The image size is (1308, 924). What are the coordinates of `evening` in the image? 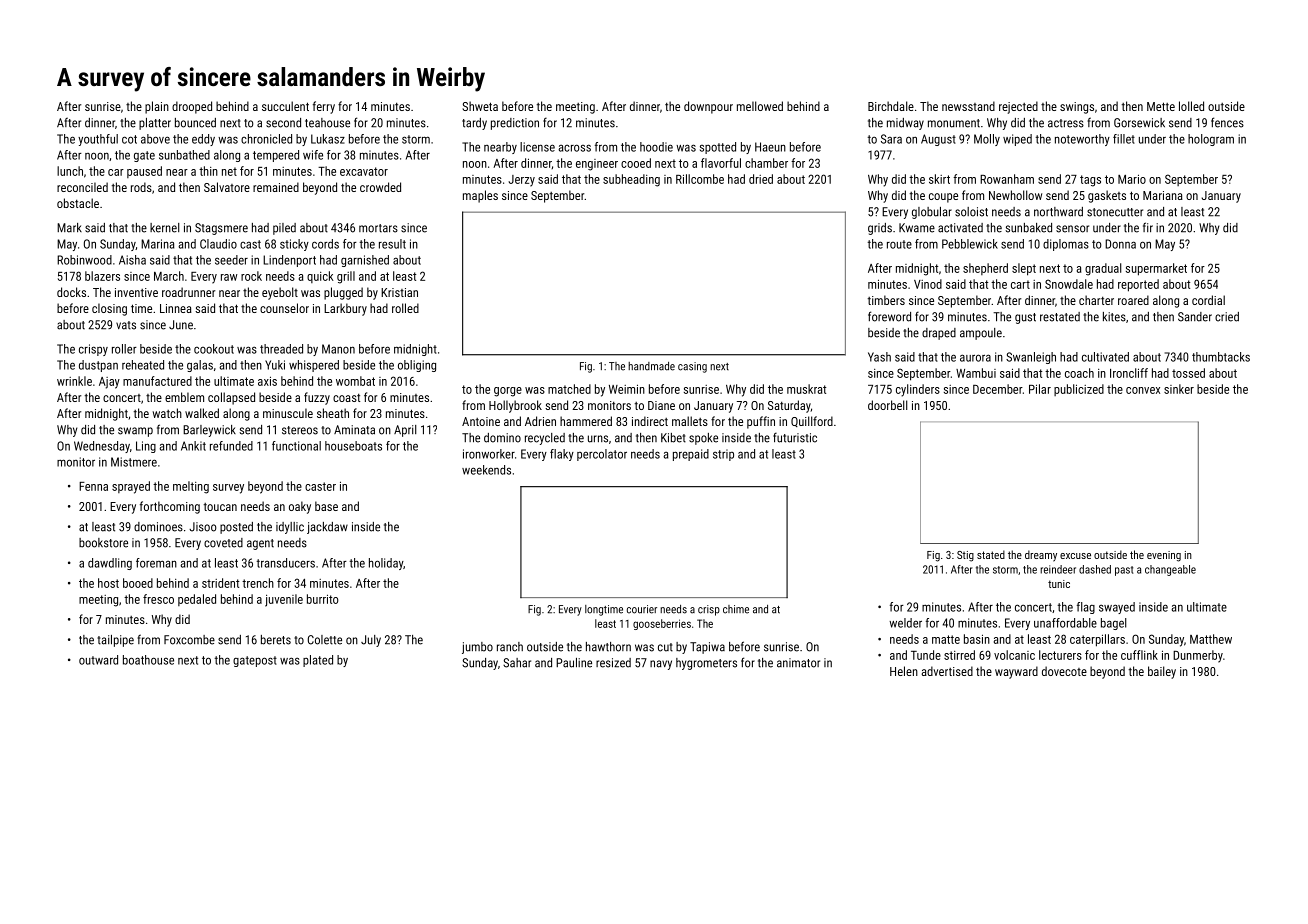 It's located at (1164, 556).
